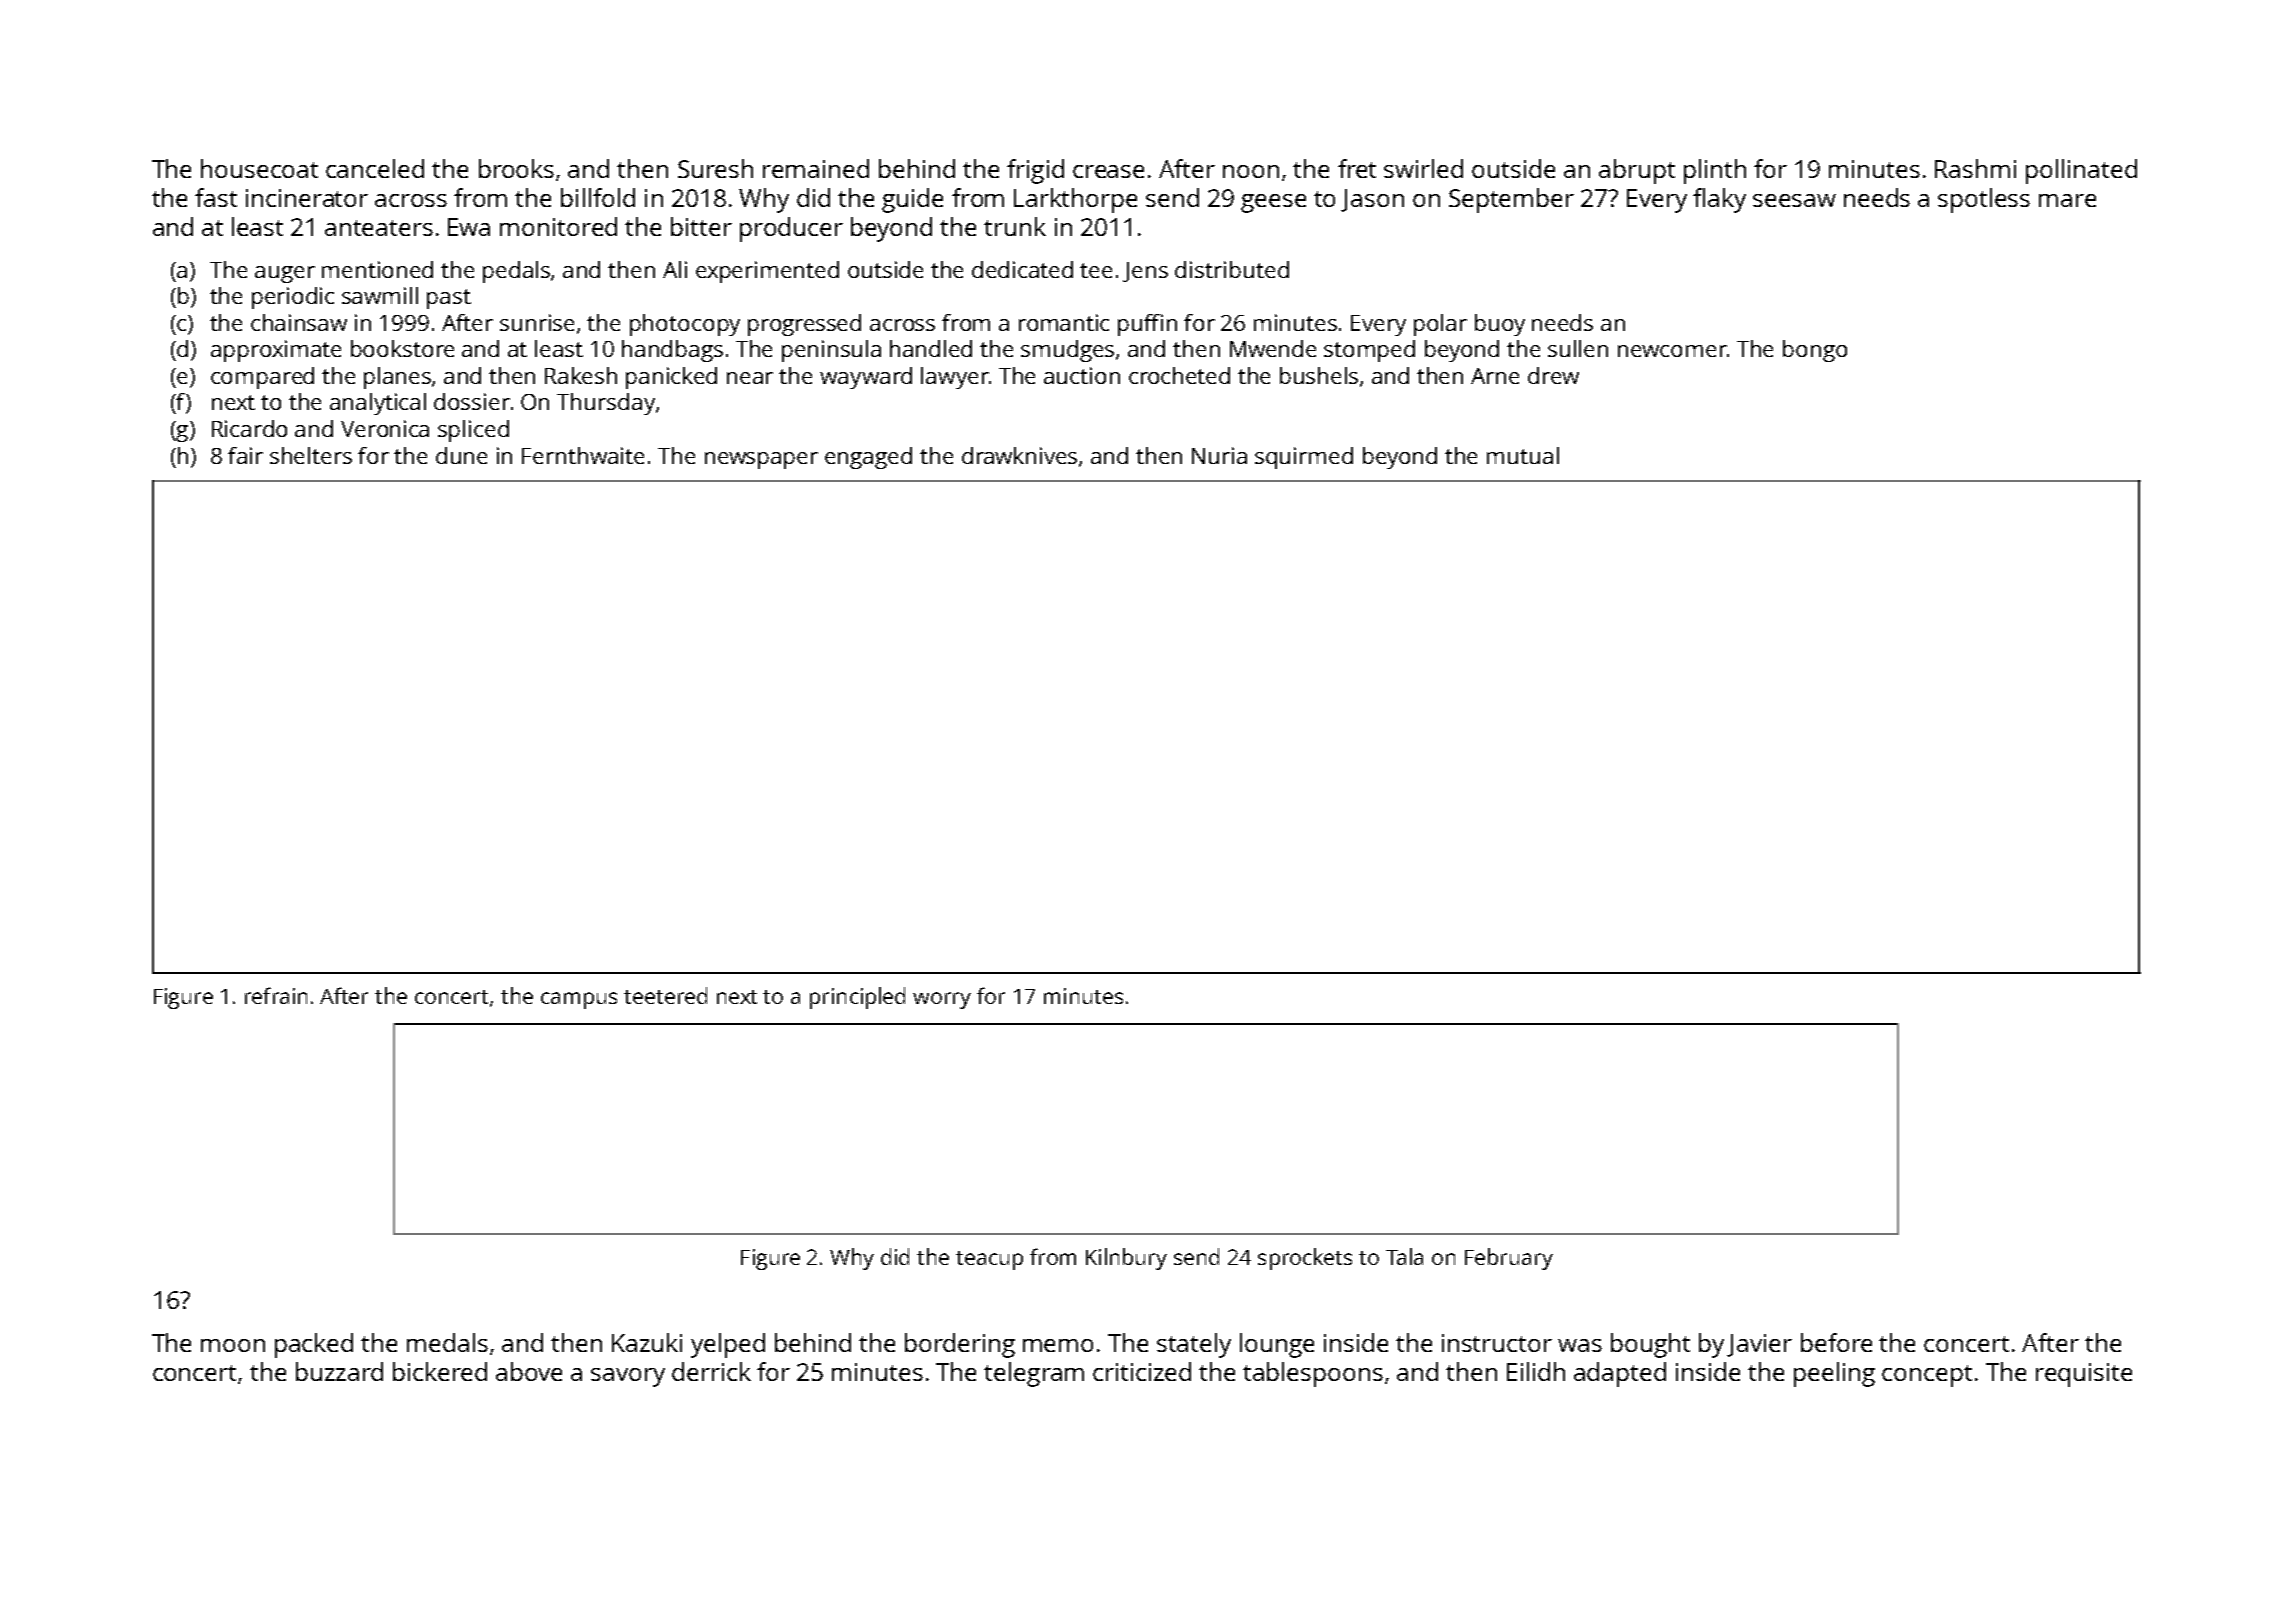 This image has height=1620, width=2292. I want to click on bickered, so click(440, 1371).
